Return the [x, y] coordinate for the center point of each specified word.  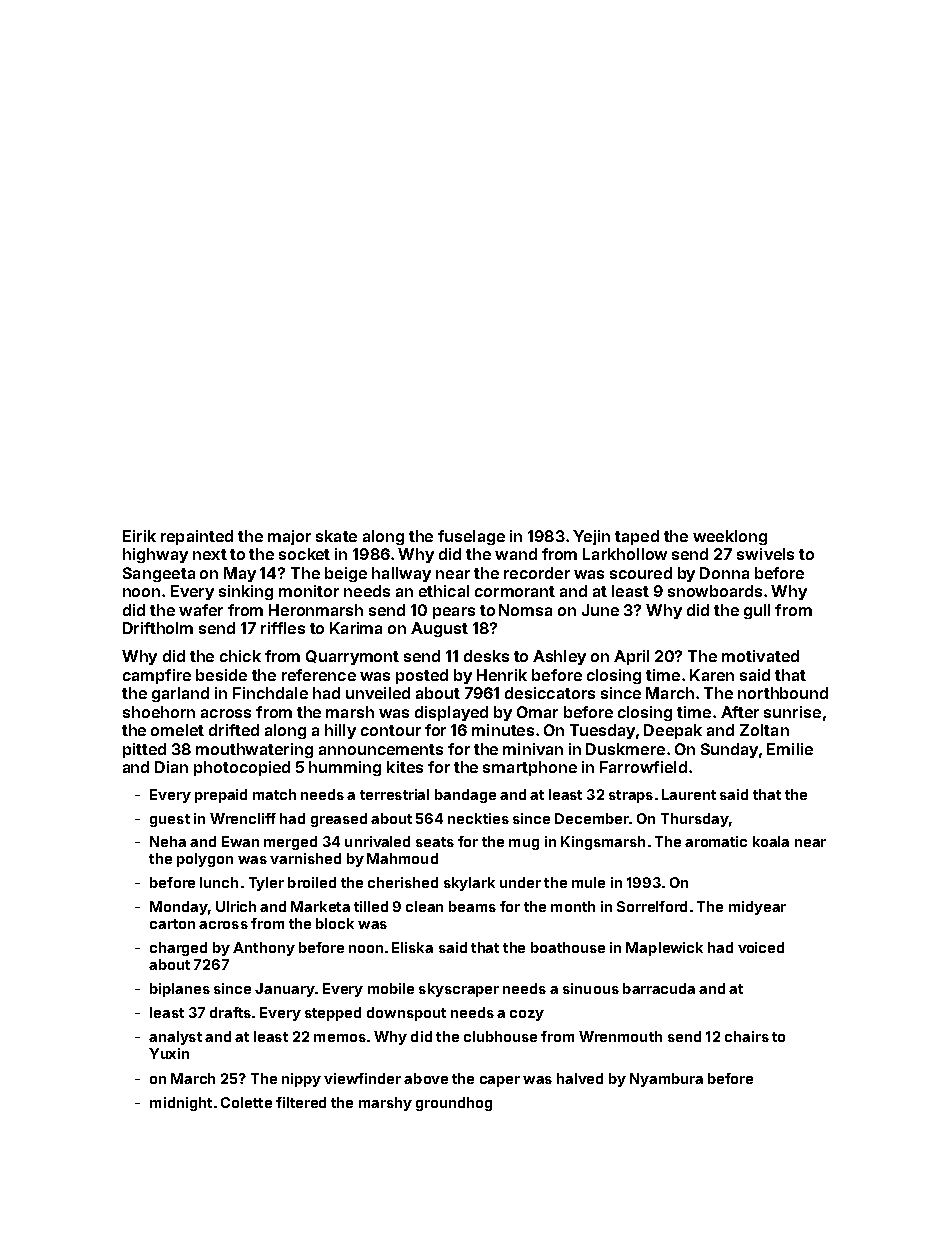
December [592, 818]
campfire [157, 676]
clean [424, 906]
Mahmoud [402, 858]
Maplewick [664, 949]
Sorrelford [652, 906]
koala [771, 841]
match [274, 794]
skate [336, 536]
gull [757, 611]
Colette [246, 1102]
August [439, 629]
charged [178, 949]
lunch [219, 882]
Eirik [139, 536]
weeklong [730, 537]
